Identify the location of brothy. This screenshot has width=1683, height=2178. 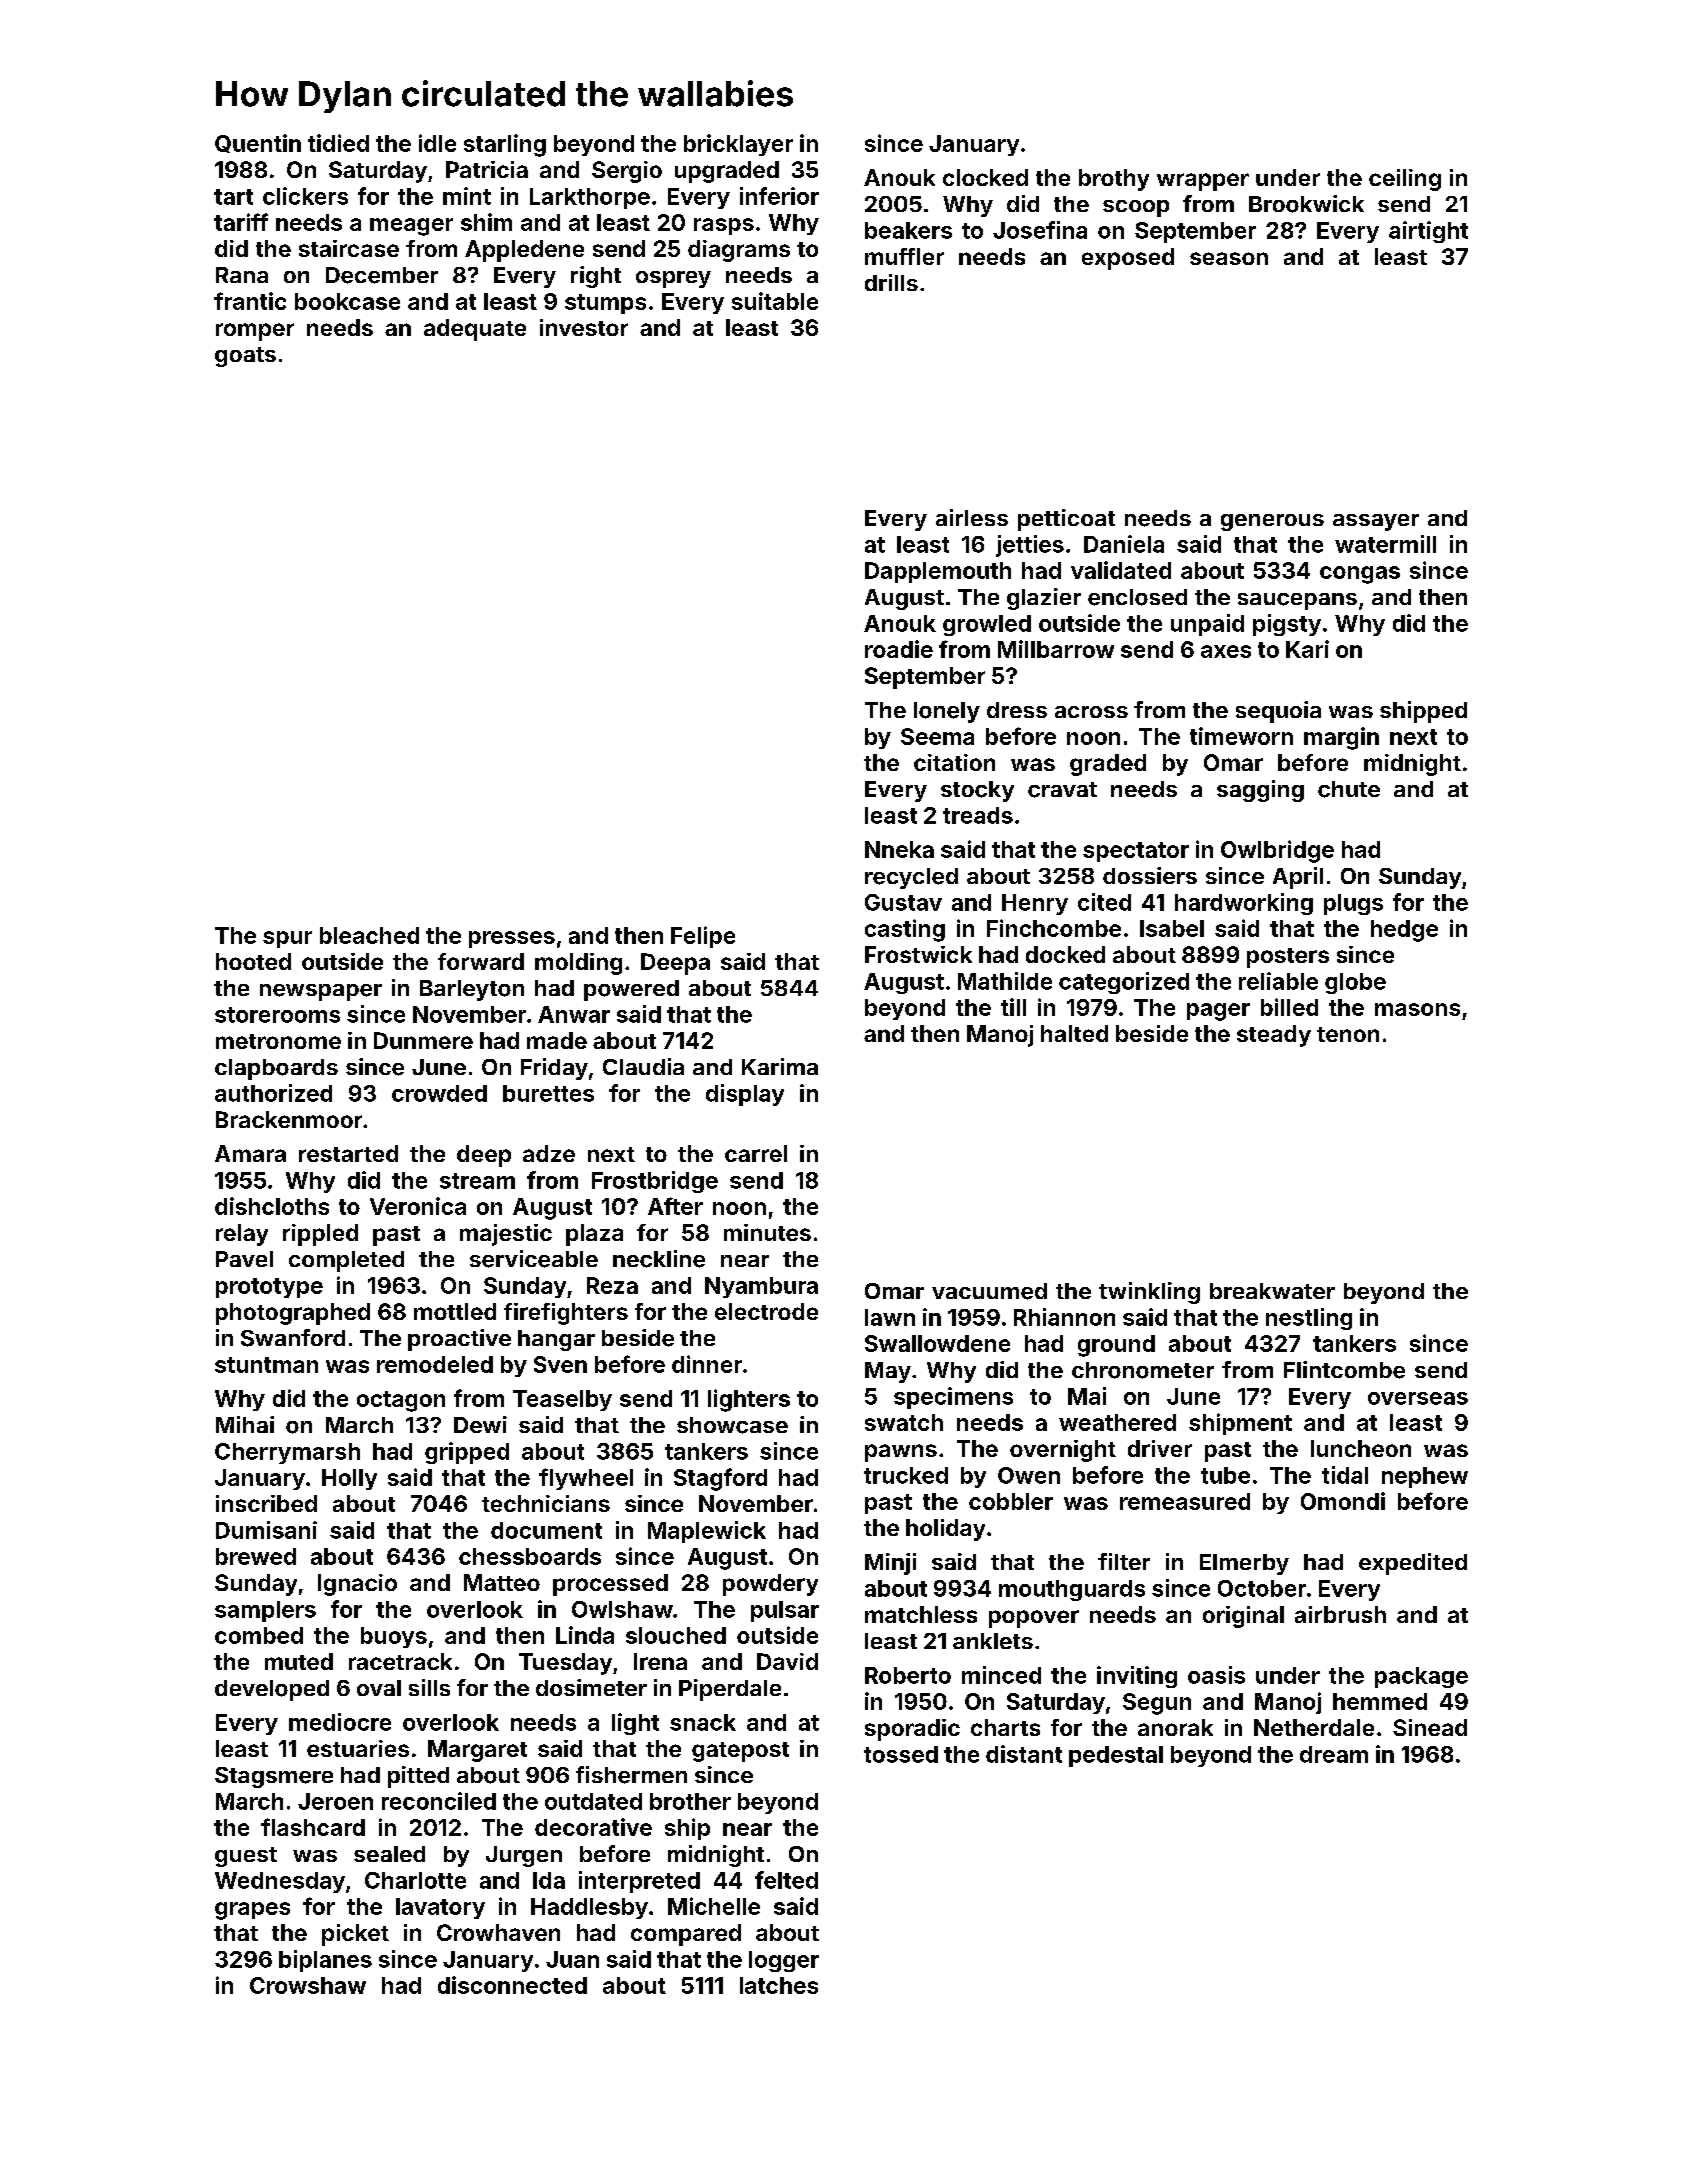
(1114, 180).
